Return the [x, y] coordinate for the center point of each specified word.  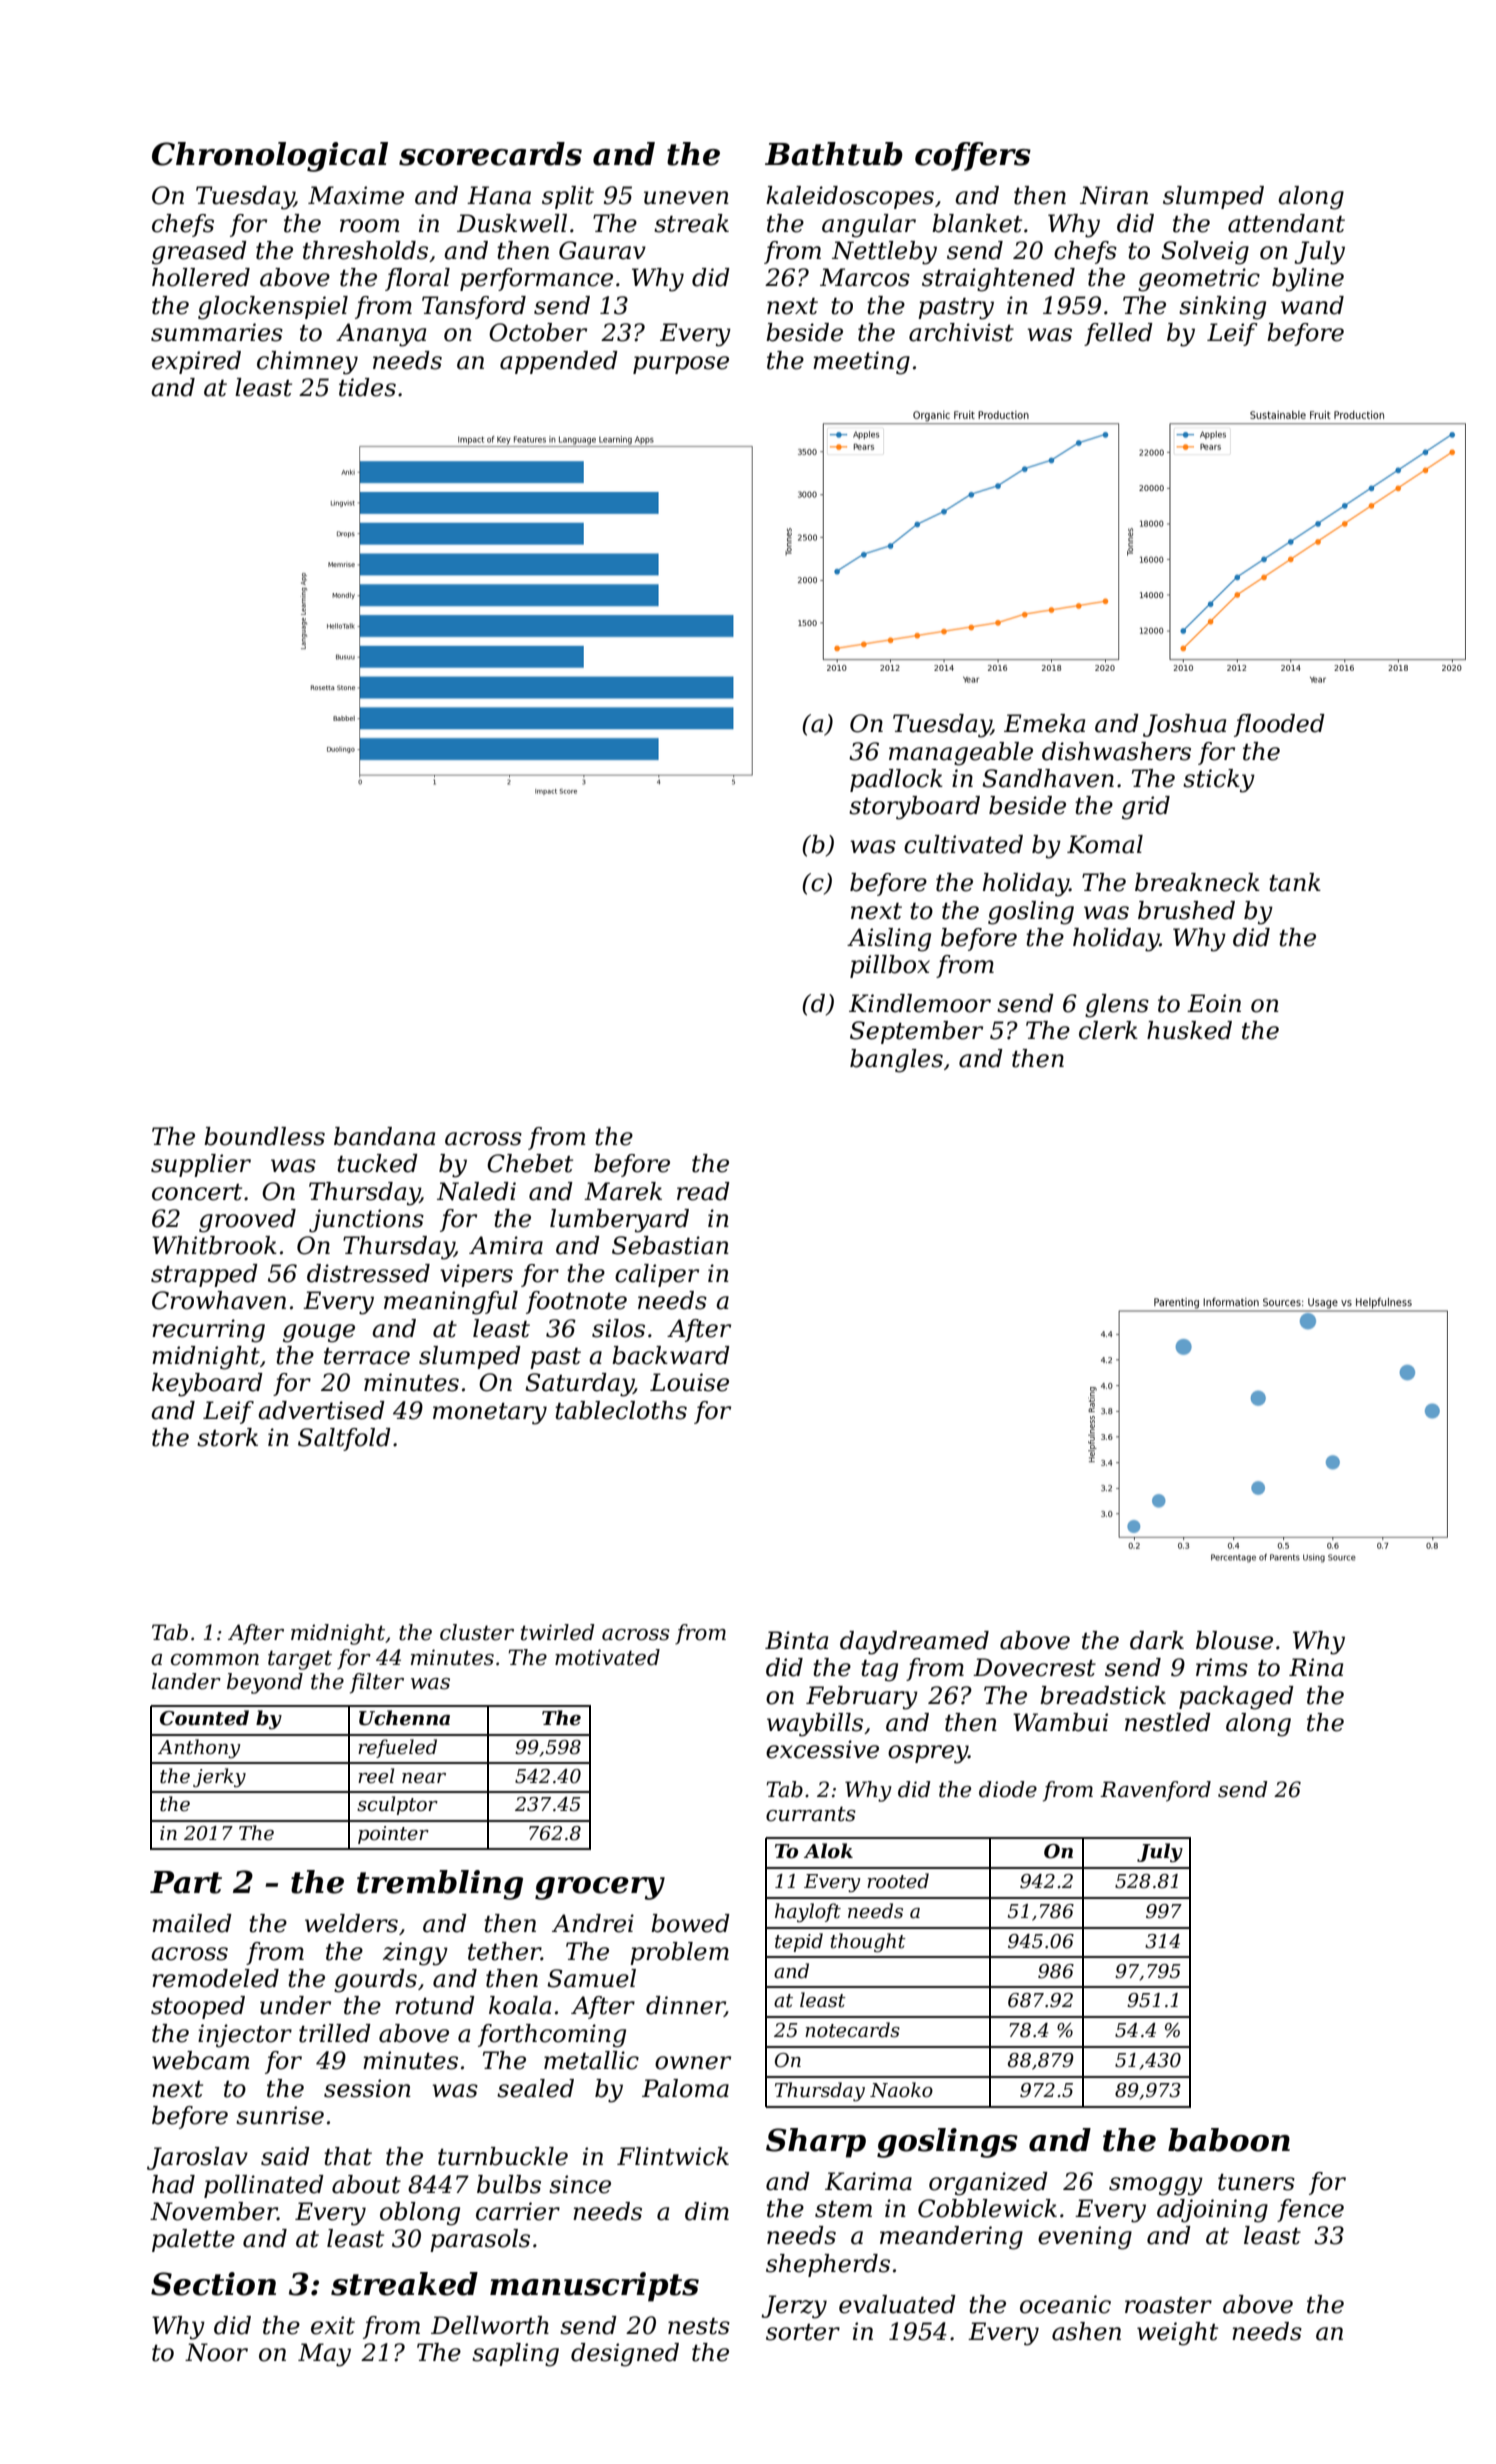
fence [1310, 2210]
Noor [216, 2352]
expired [196, 362]
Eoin [1214, 1003]
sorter [803, 2332]
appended [559, 362]
